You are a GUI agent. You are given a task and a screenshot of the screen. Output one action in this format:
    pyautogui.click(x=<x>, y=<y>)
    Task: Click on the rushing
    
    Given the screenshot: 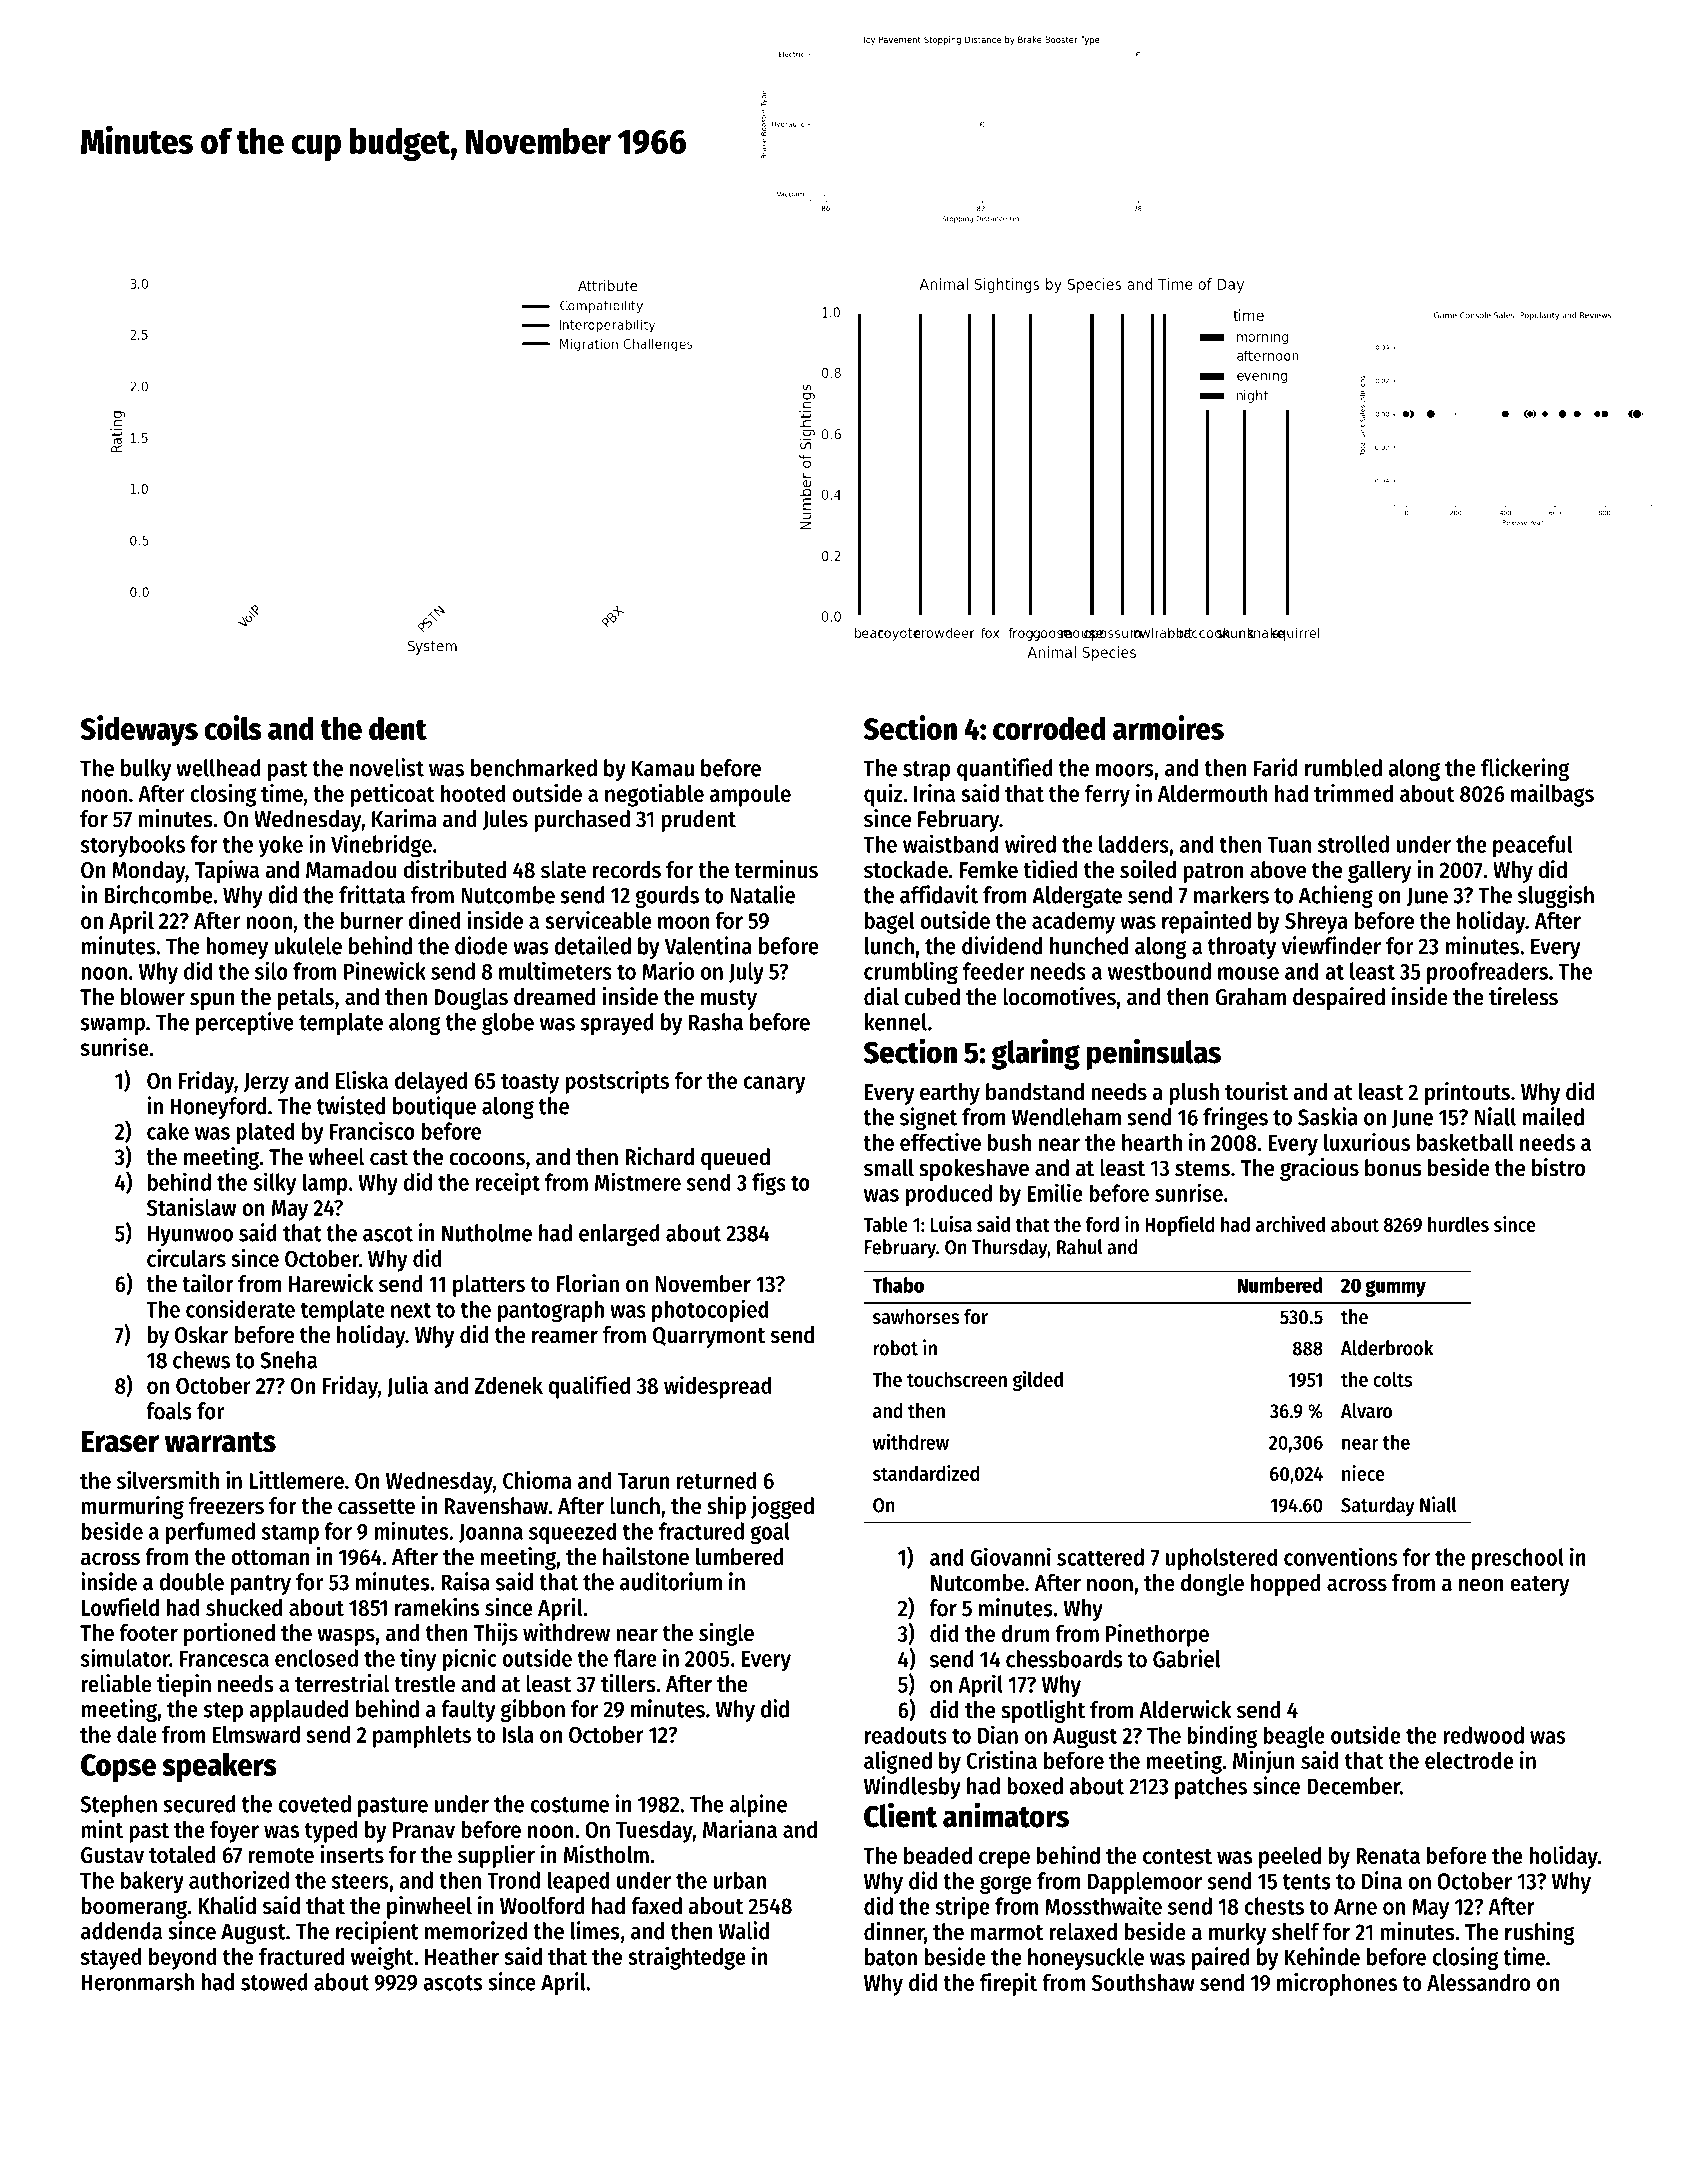 What is the action you would take?
    pyautogui.click(x=1540, y=1933)
